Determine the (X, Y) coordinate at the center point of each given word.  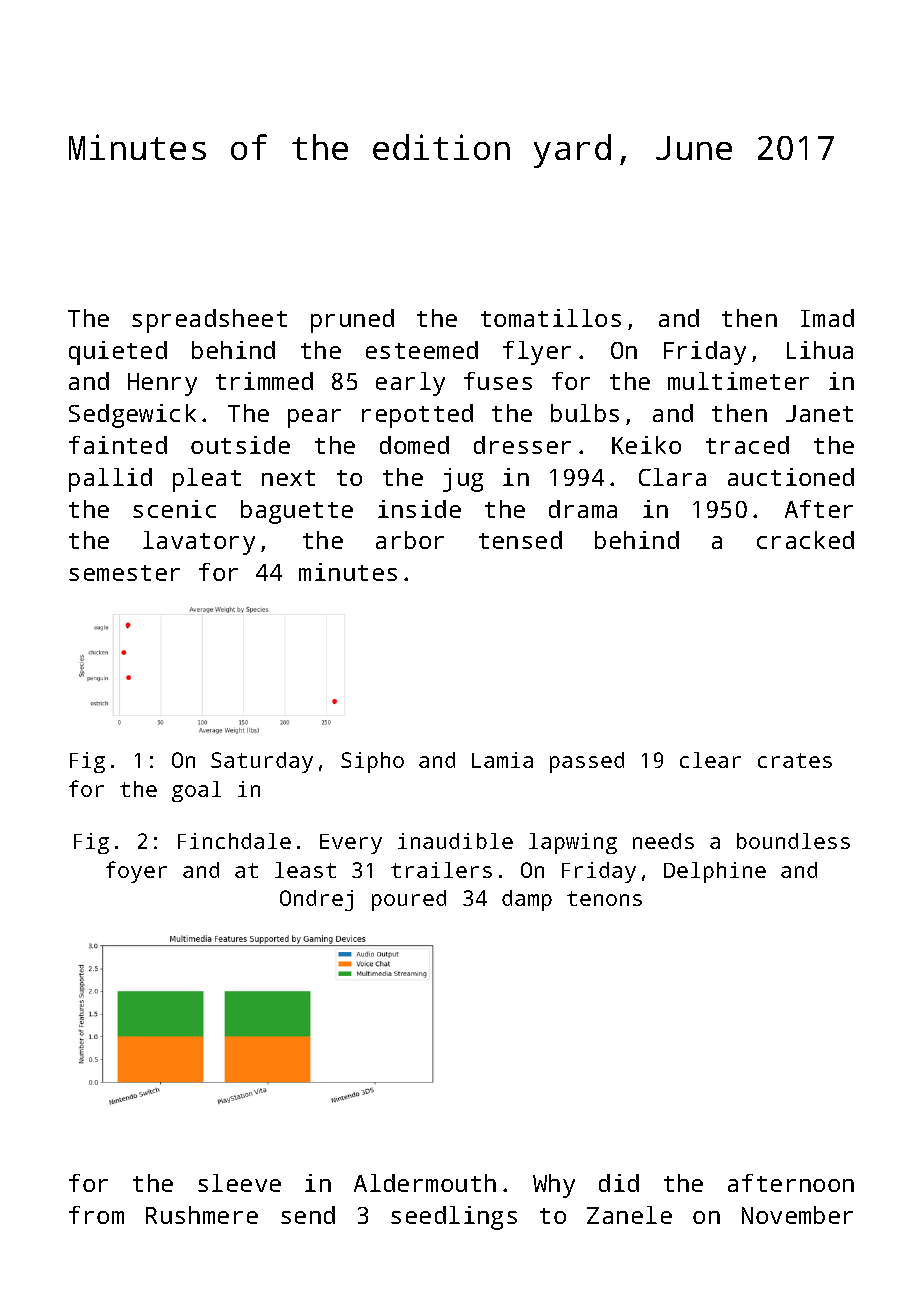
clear (710, 760)
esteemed (422, 350)
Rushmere (202, 1215)
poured (409, 900)
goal (196, 791)
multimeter (738, 381)
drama (583, 509)
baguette (297, 512)
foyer (136, 872)
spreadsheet (209, 321)
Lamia (502, 760)
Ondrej (316, 900)
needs (663, 841)
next (288, 478)
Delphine (715, 872)
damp (527, 900)
